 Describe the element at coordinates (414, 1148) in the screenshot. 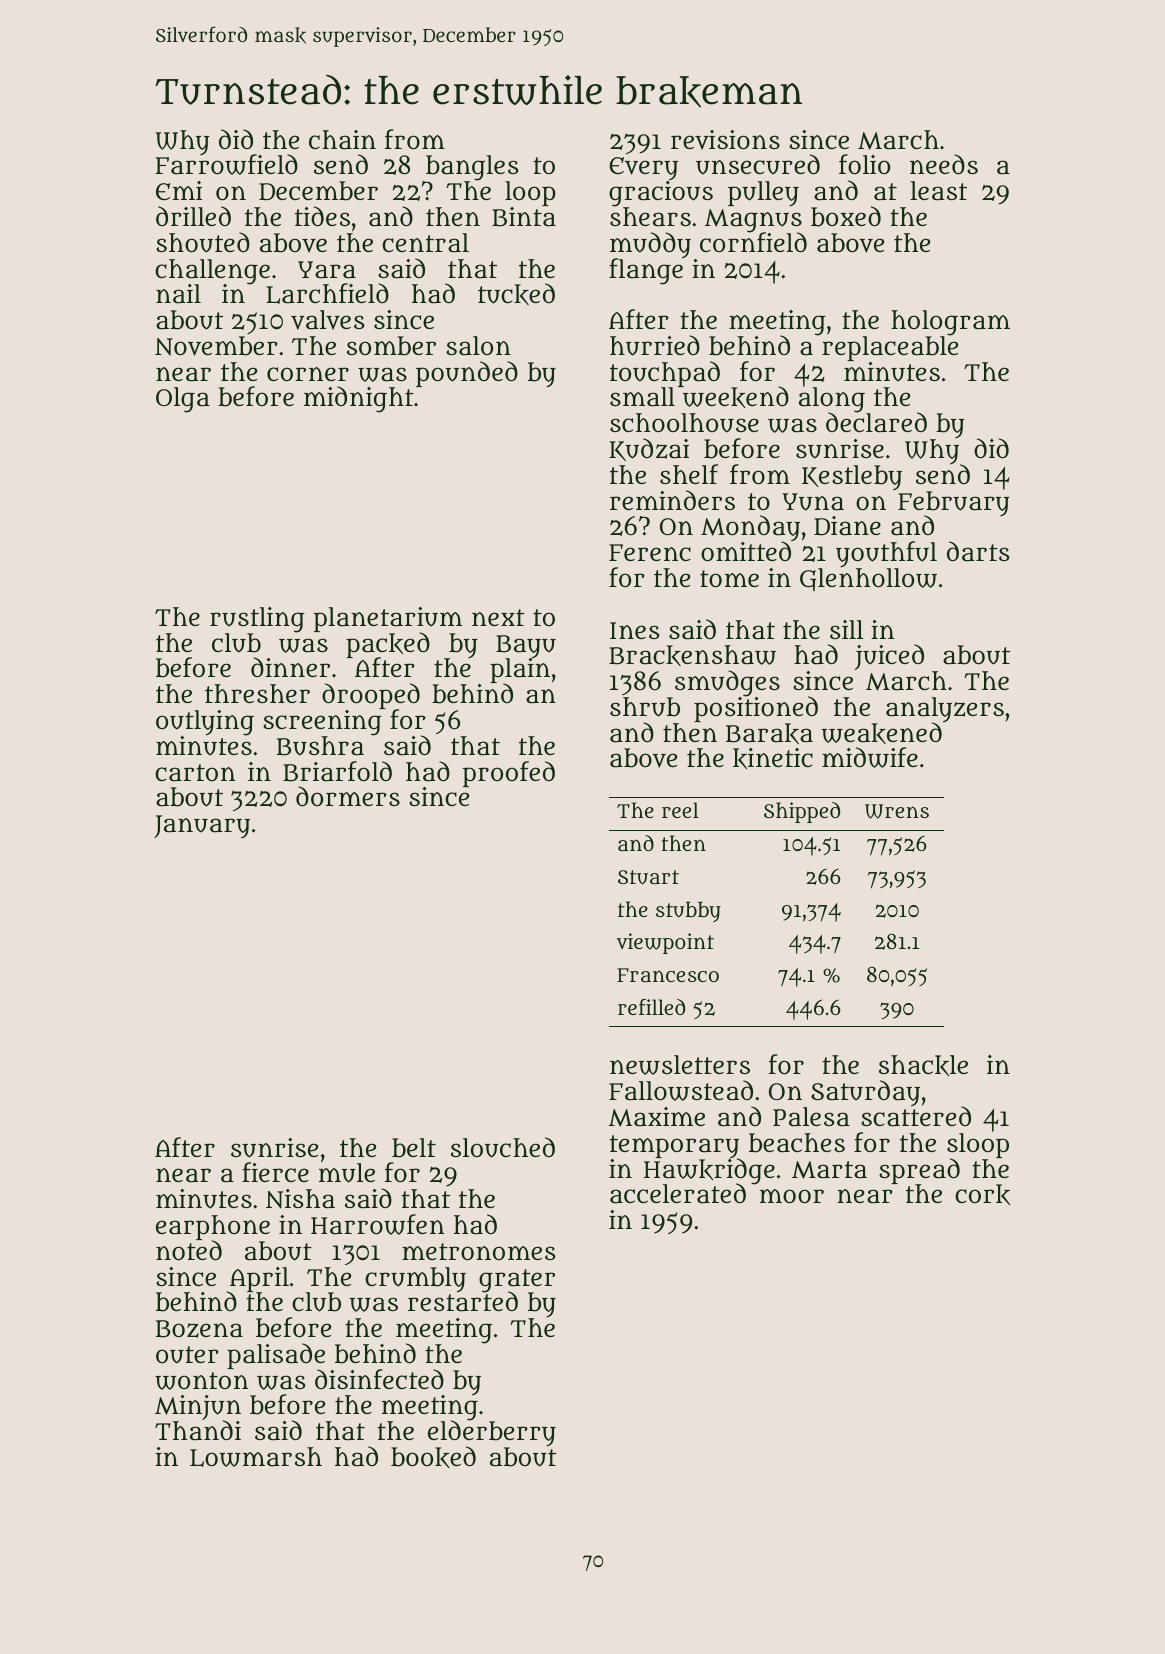

I see `belt` at that location.
